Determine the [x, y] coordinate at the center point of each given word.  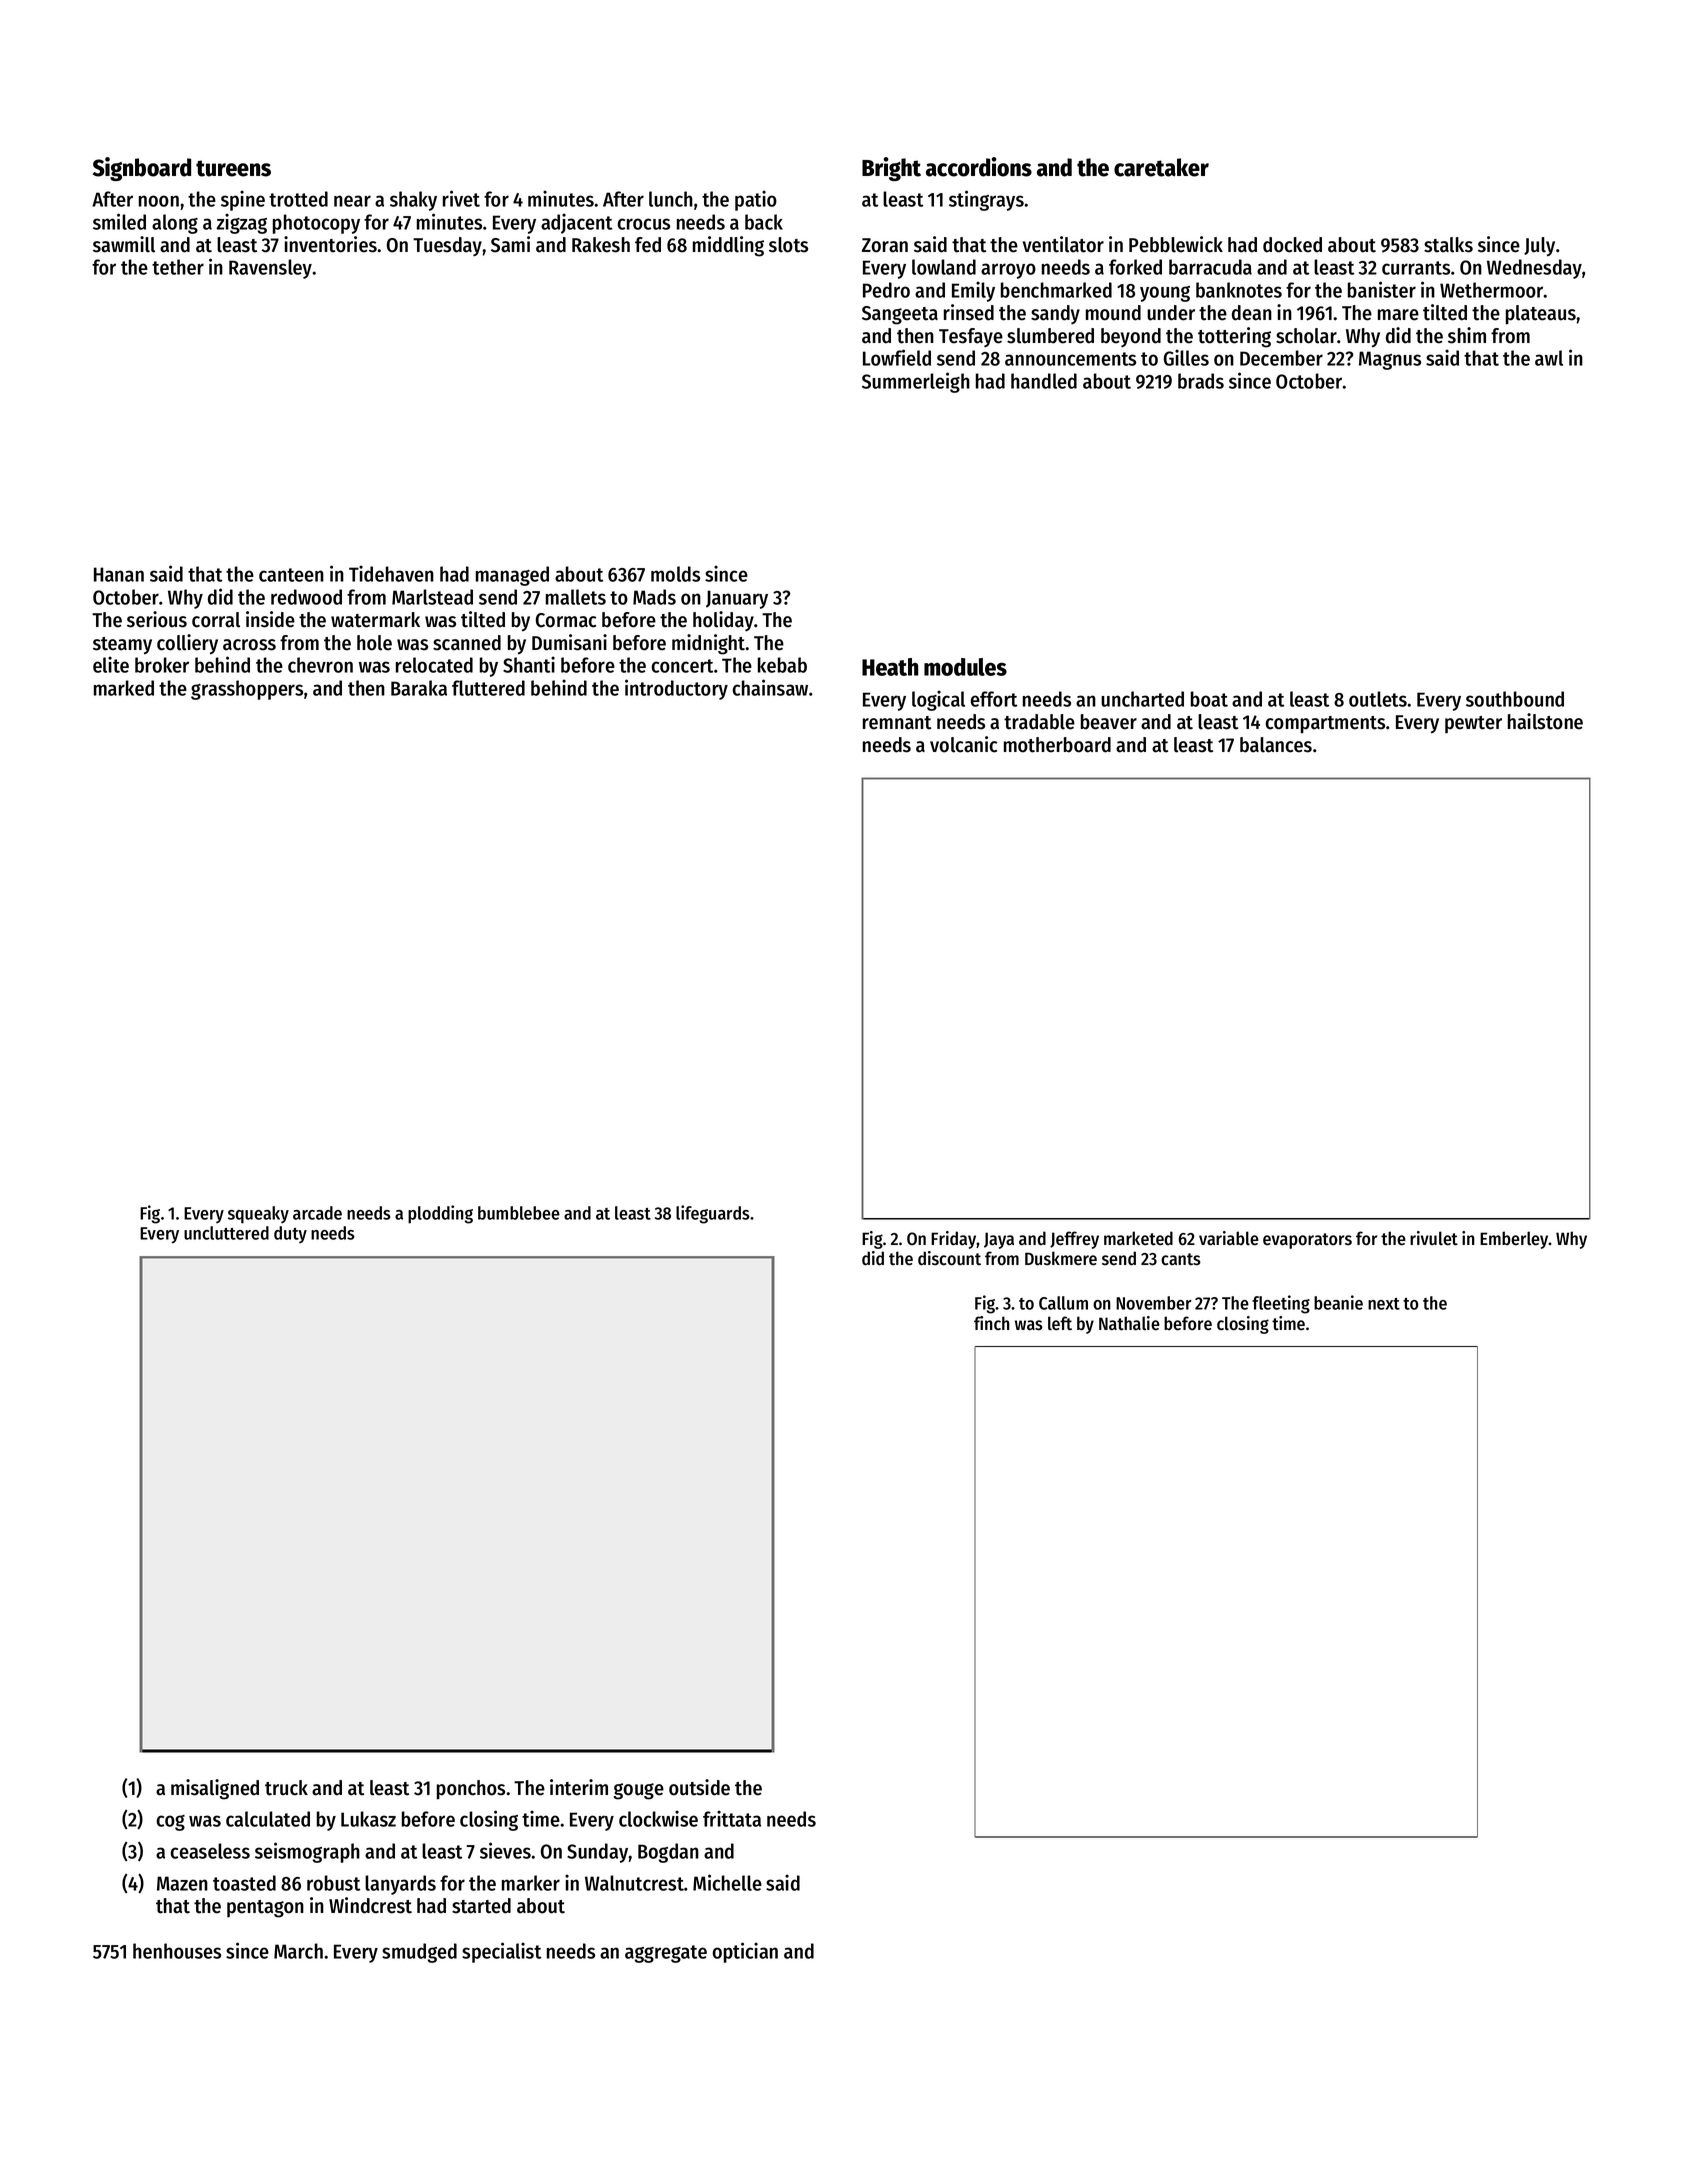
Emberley [1514, 1240]
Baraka [419, 688]
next [1384, 1304]
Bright [891, 169]
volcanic [963, 744]
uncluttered [226, 1233]
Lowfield [897, 357]
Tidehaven [391, 573]
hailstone [1545, 721]
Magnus [1390, 360]
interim [579, 1787]
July [1539, 247]
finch [992, 1323]
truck [286, 1788]
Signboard [142, 169]
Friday [954, 1240]
